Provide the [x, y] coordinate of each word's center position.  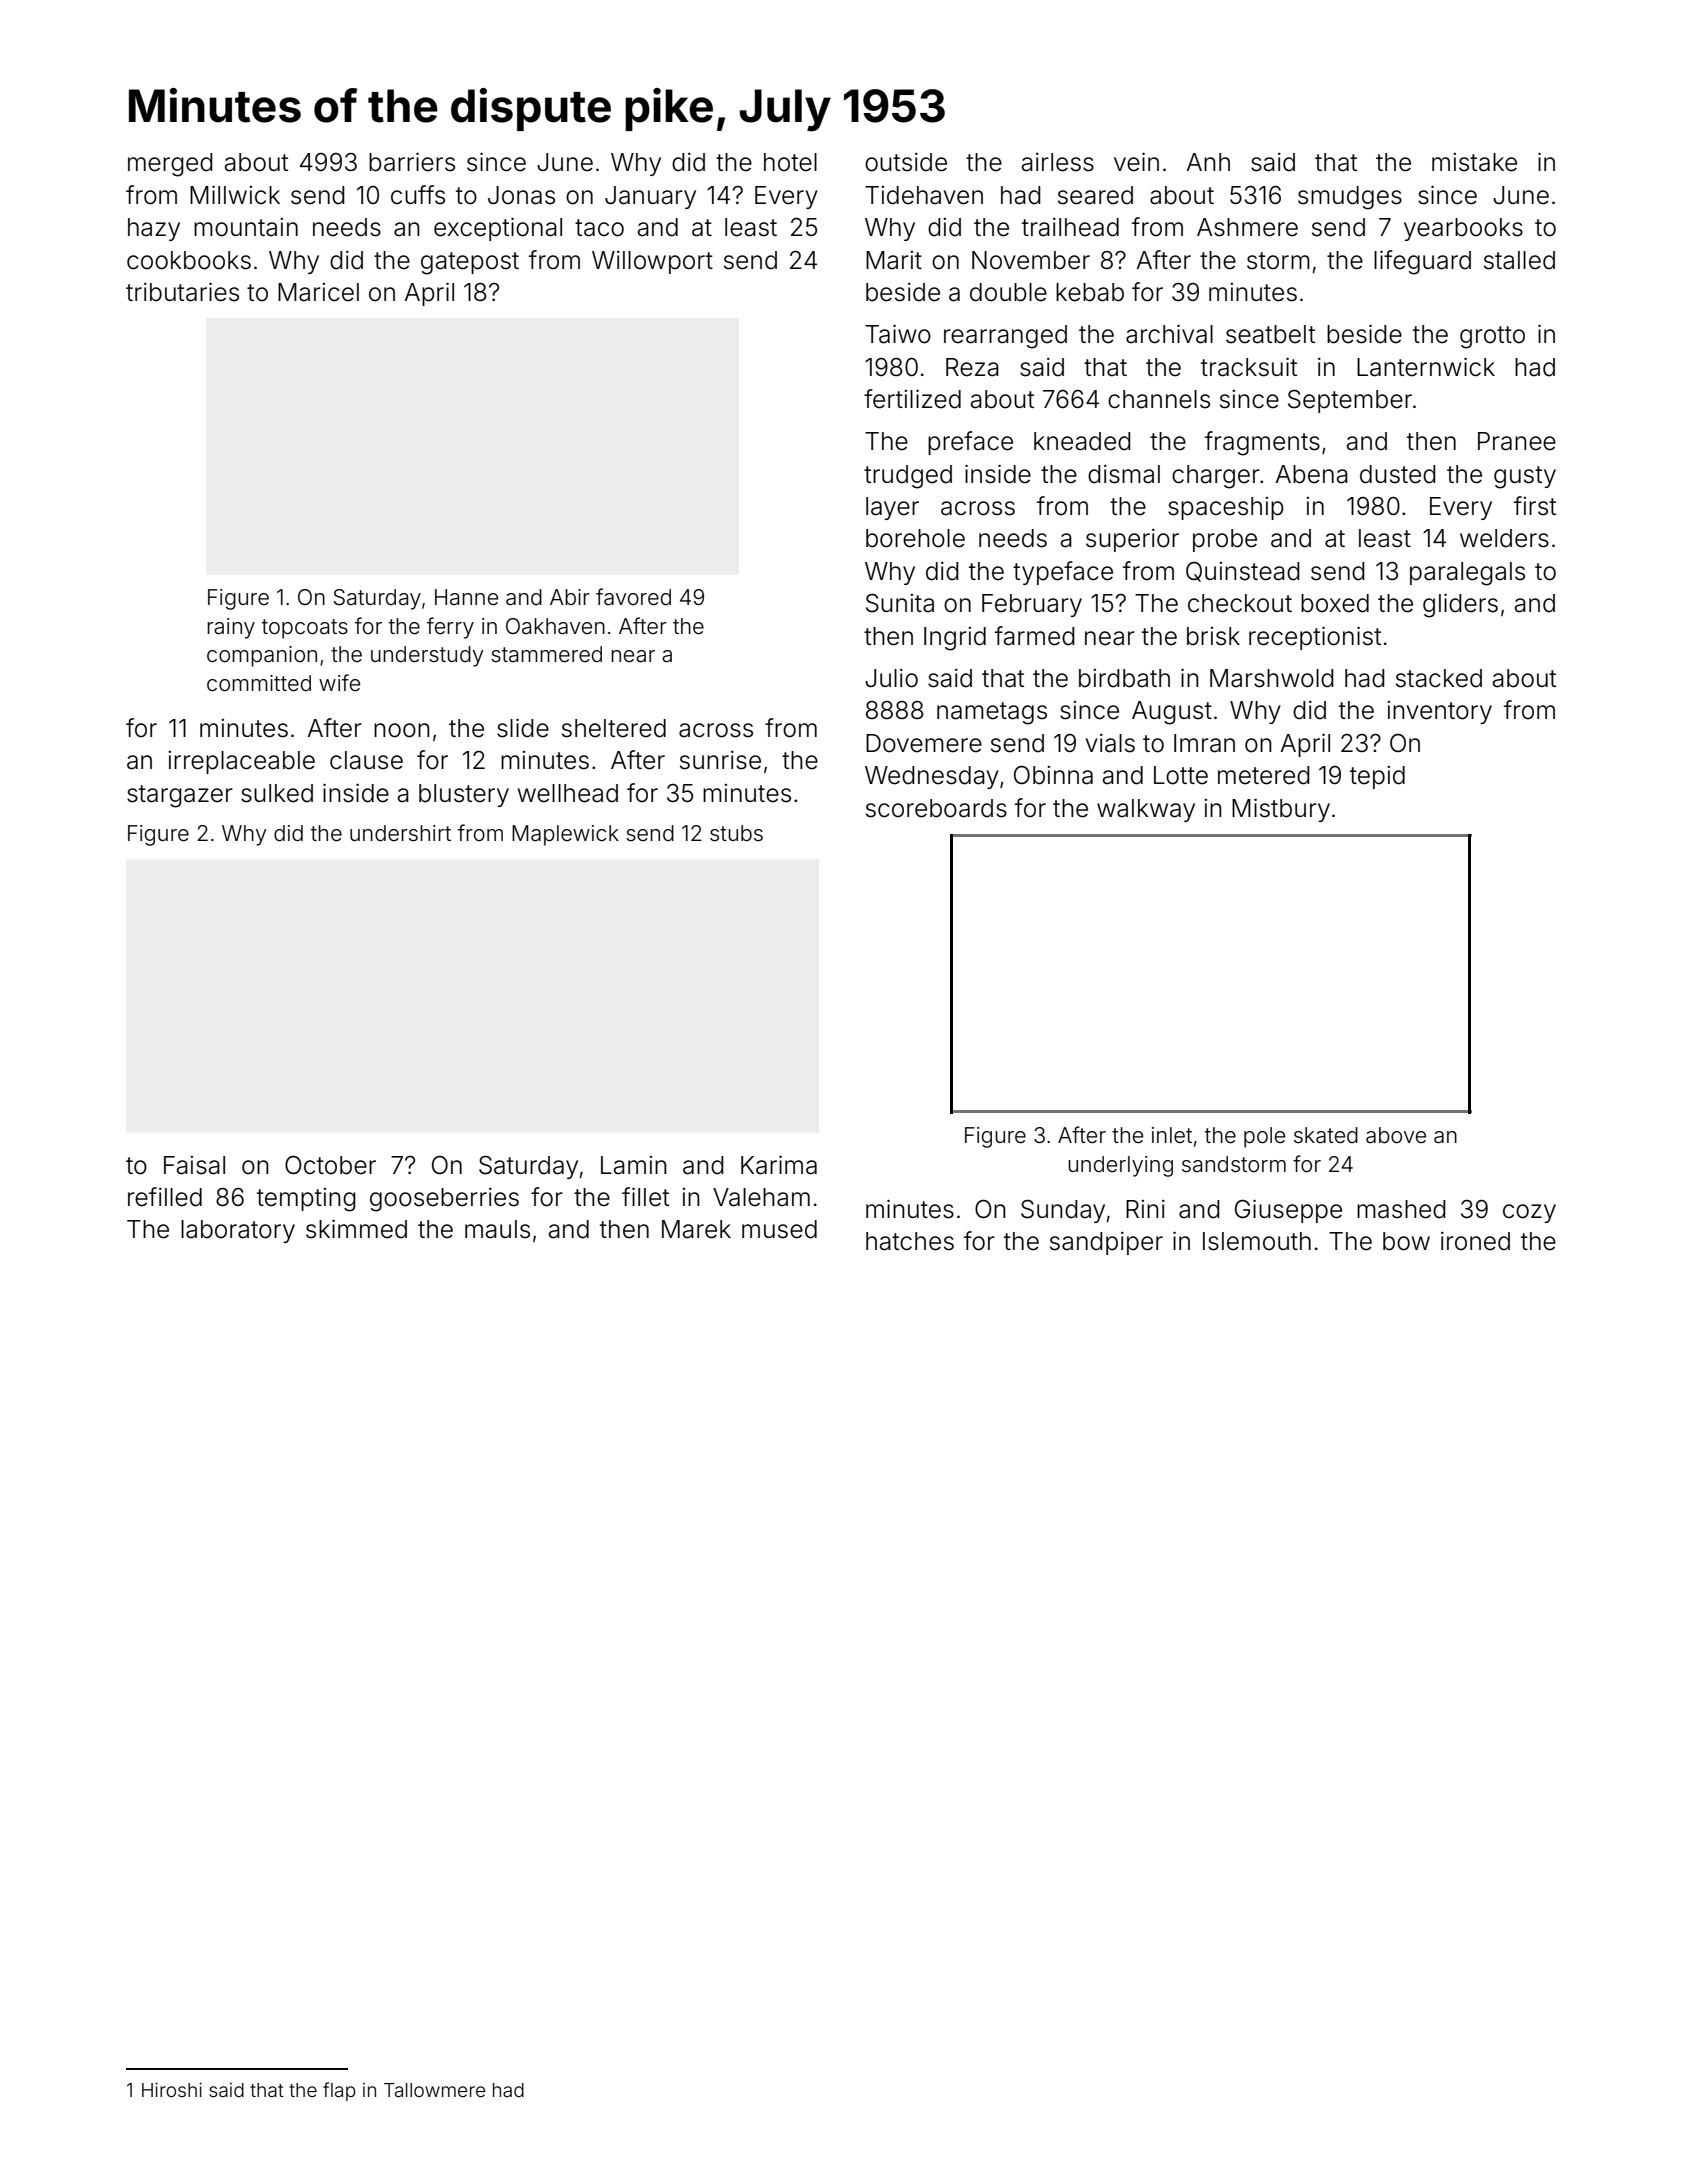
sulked [277, 793]
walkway [1146, 810]
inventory [1439, 712]
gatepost [470, 263]
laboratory [238, 1231]
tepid [1377, 777]
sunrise [720, 760]
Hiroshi [172, 2090]
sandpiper [1106, 1243]
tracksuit [1249, 367]
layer [892, 508]
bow [1406, 1241]
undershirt [400, 833]
